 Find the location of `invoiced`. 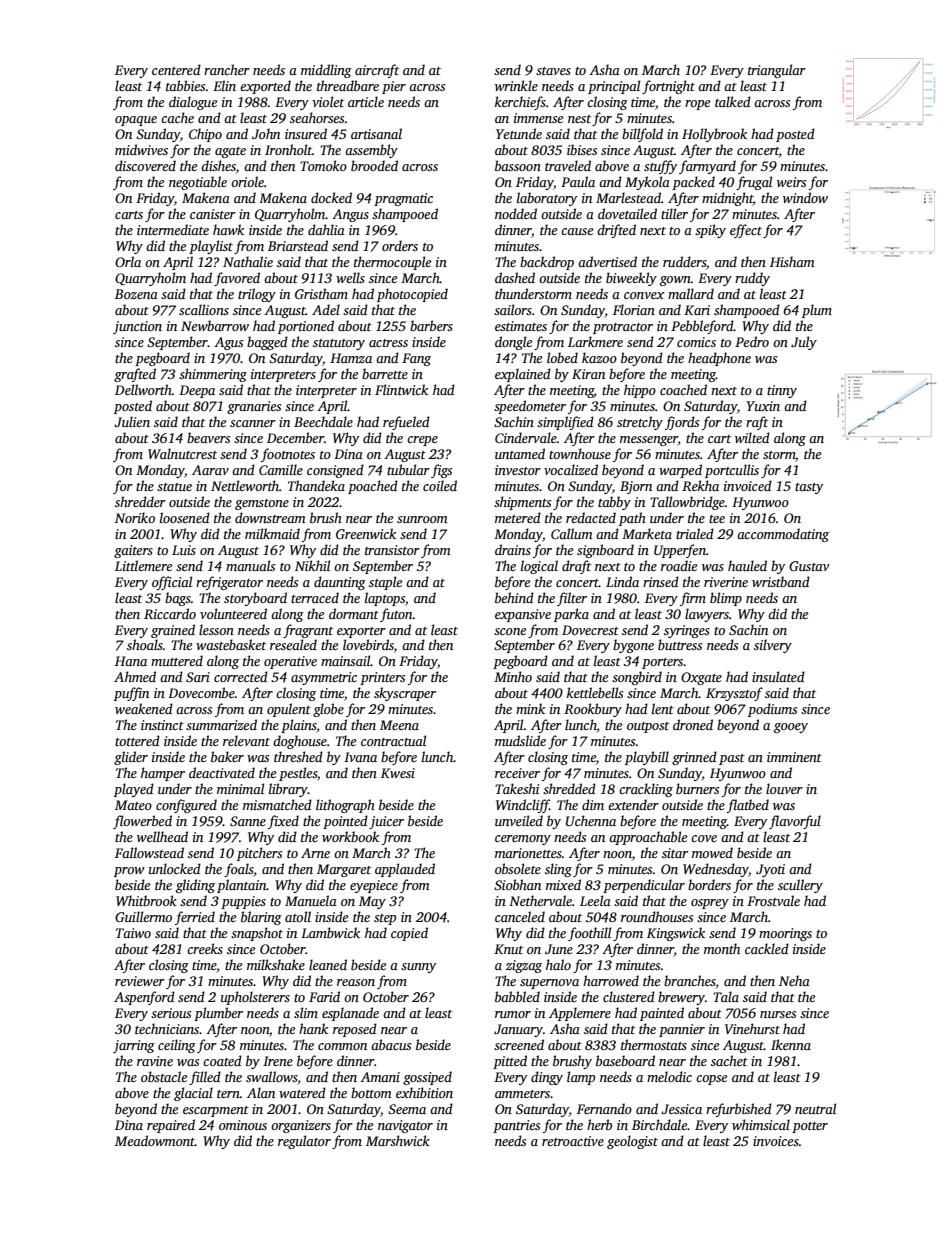

invoiced is located at coordinates (748, 485).
